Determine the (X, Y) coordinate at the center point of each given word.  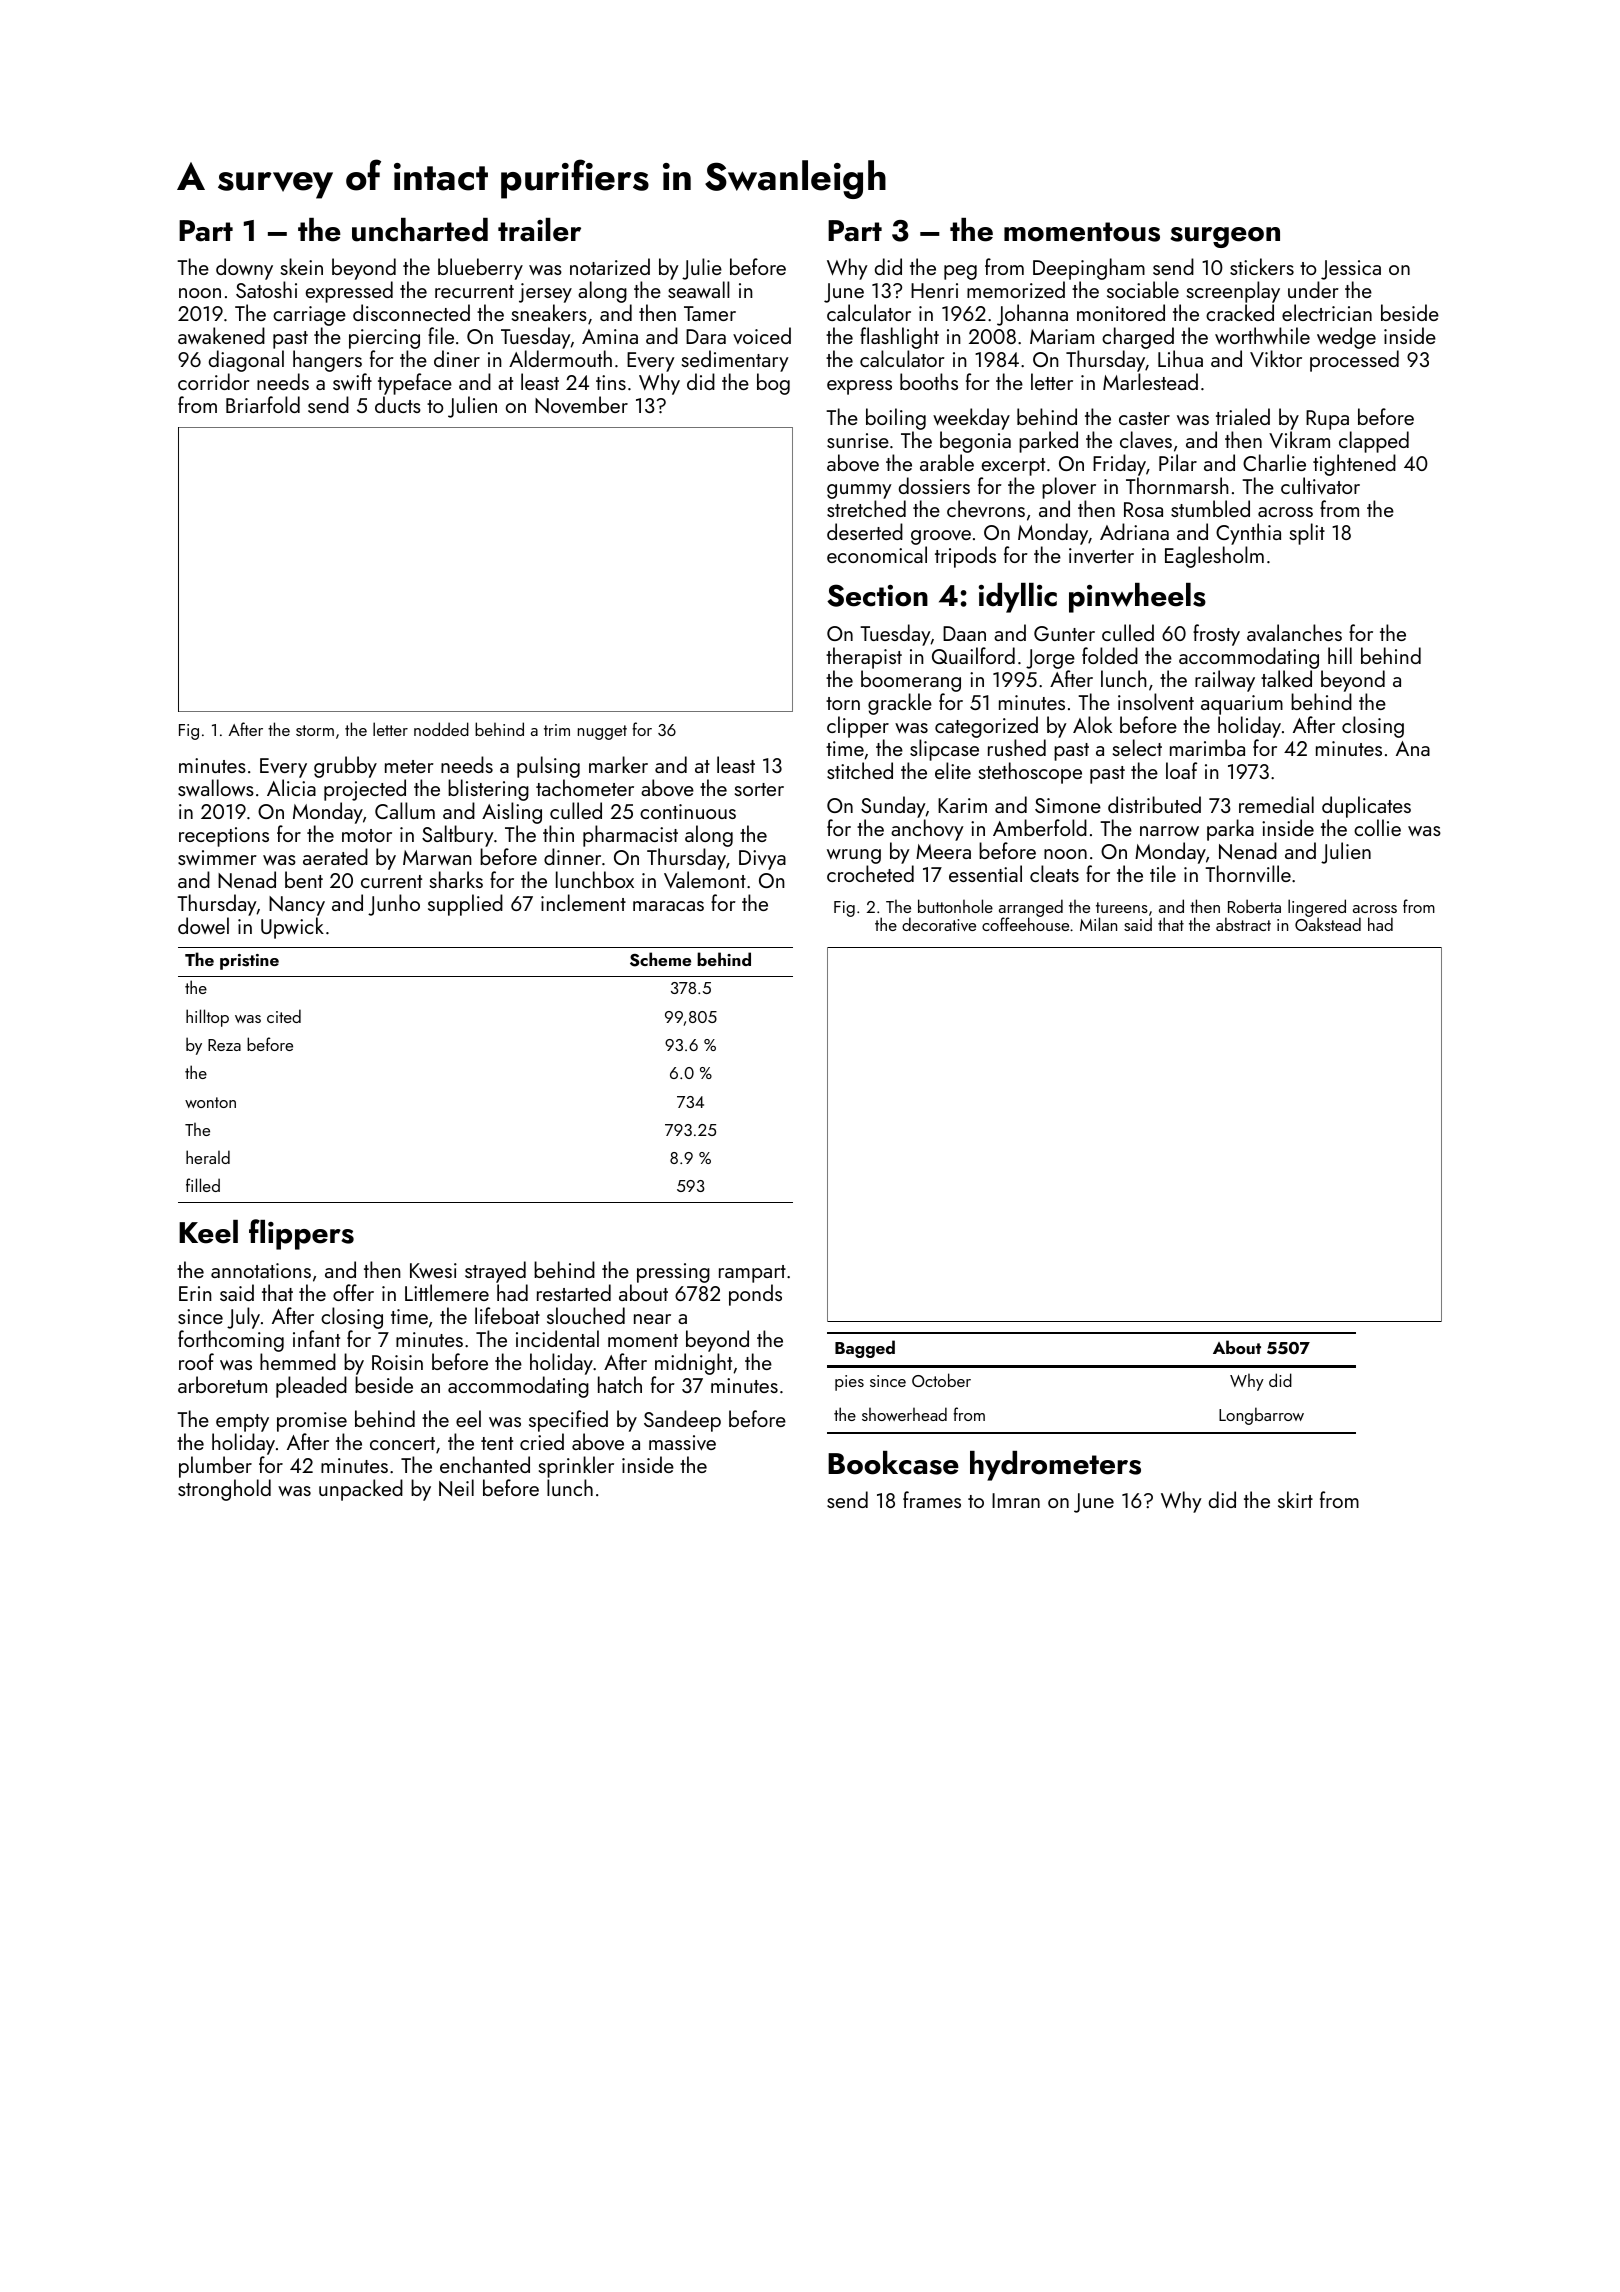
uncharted (420, 230)
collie (1377, 827)
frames (932, 1499)
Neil (456, 1487)
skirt (1295, 1499)
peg (960, 272)
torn (843, 703)
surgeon (1225, 237)
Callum (405, 810)
